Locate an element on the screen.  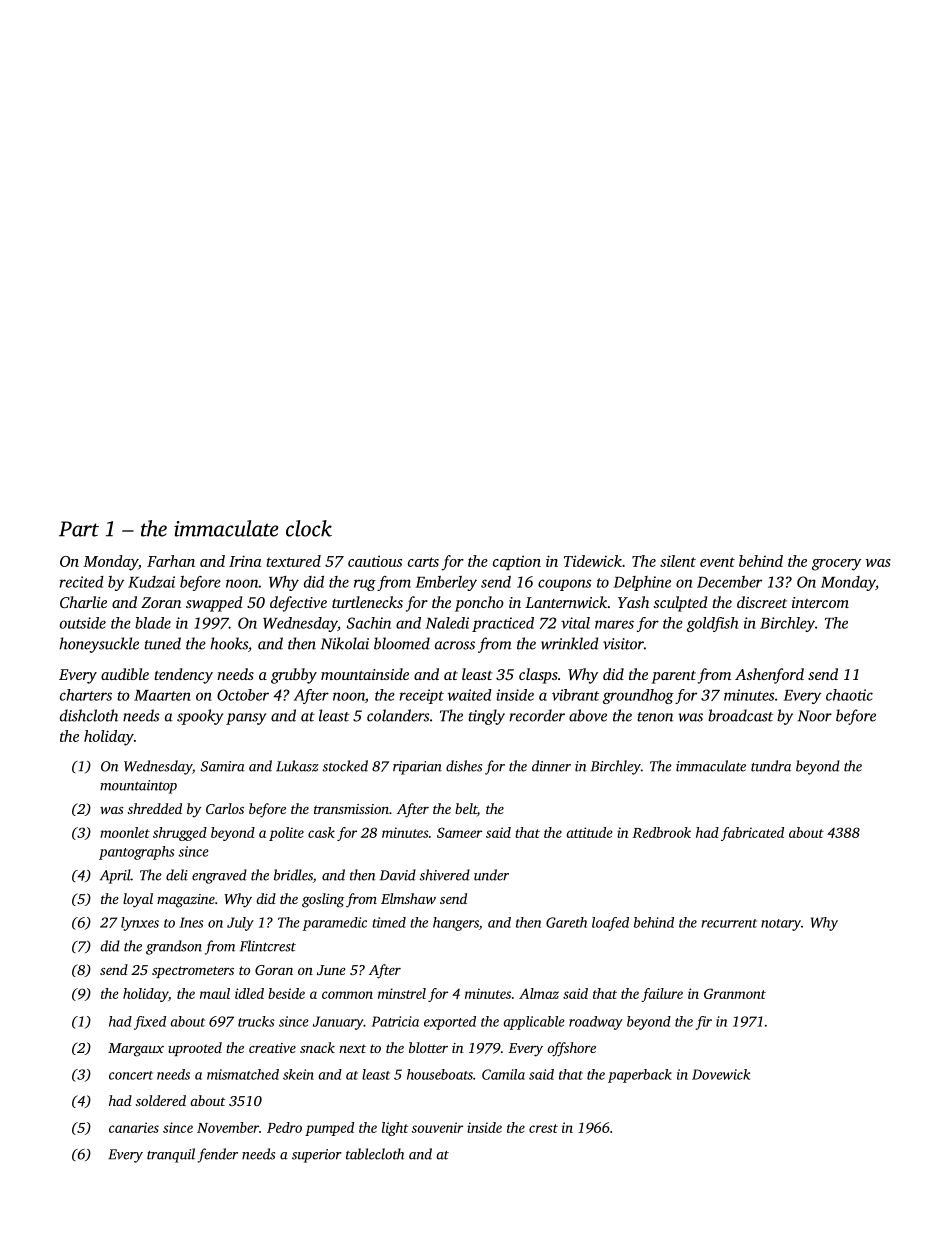
July is located at coordinates (240, 924).
